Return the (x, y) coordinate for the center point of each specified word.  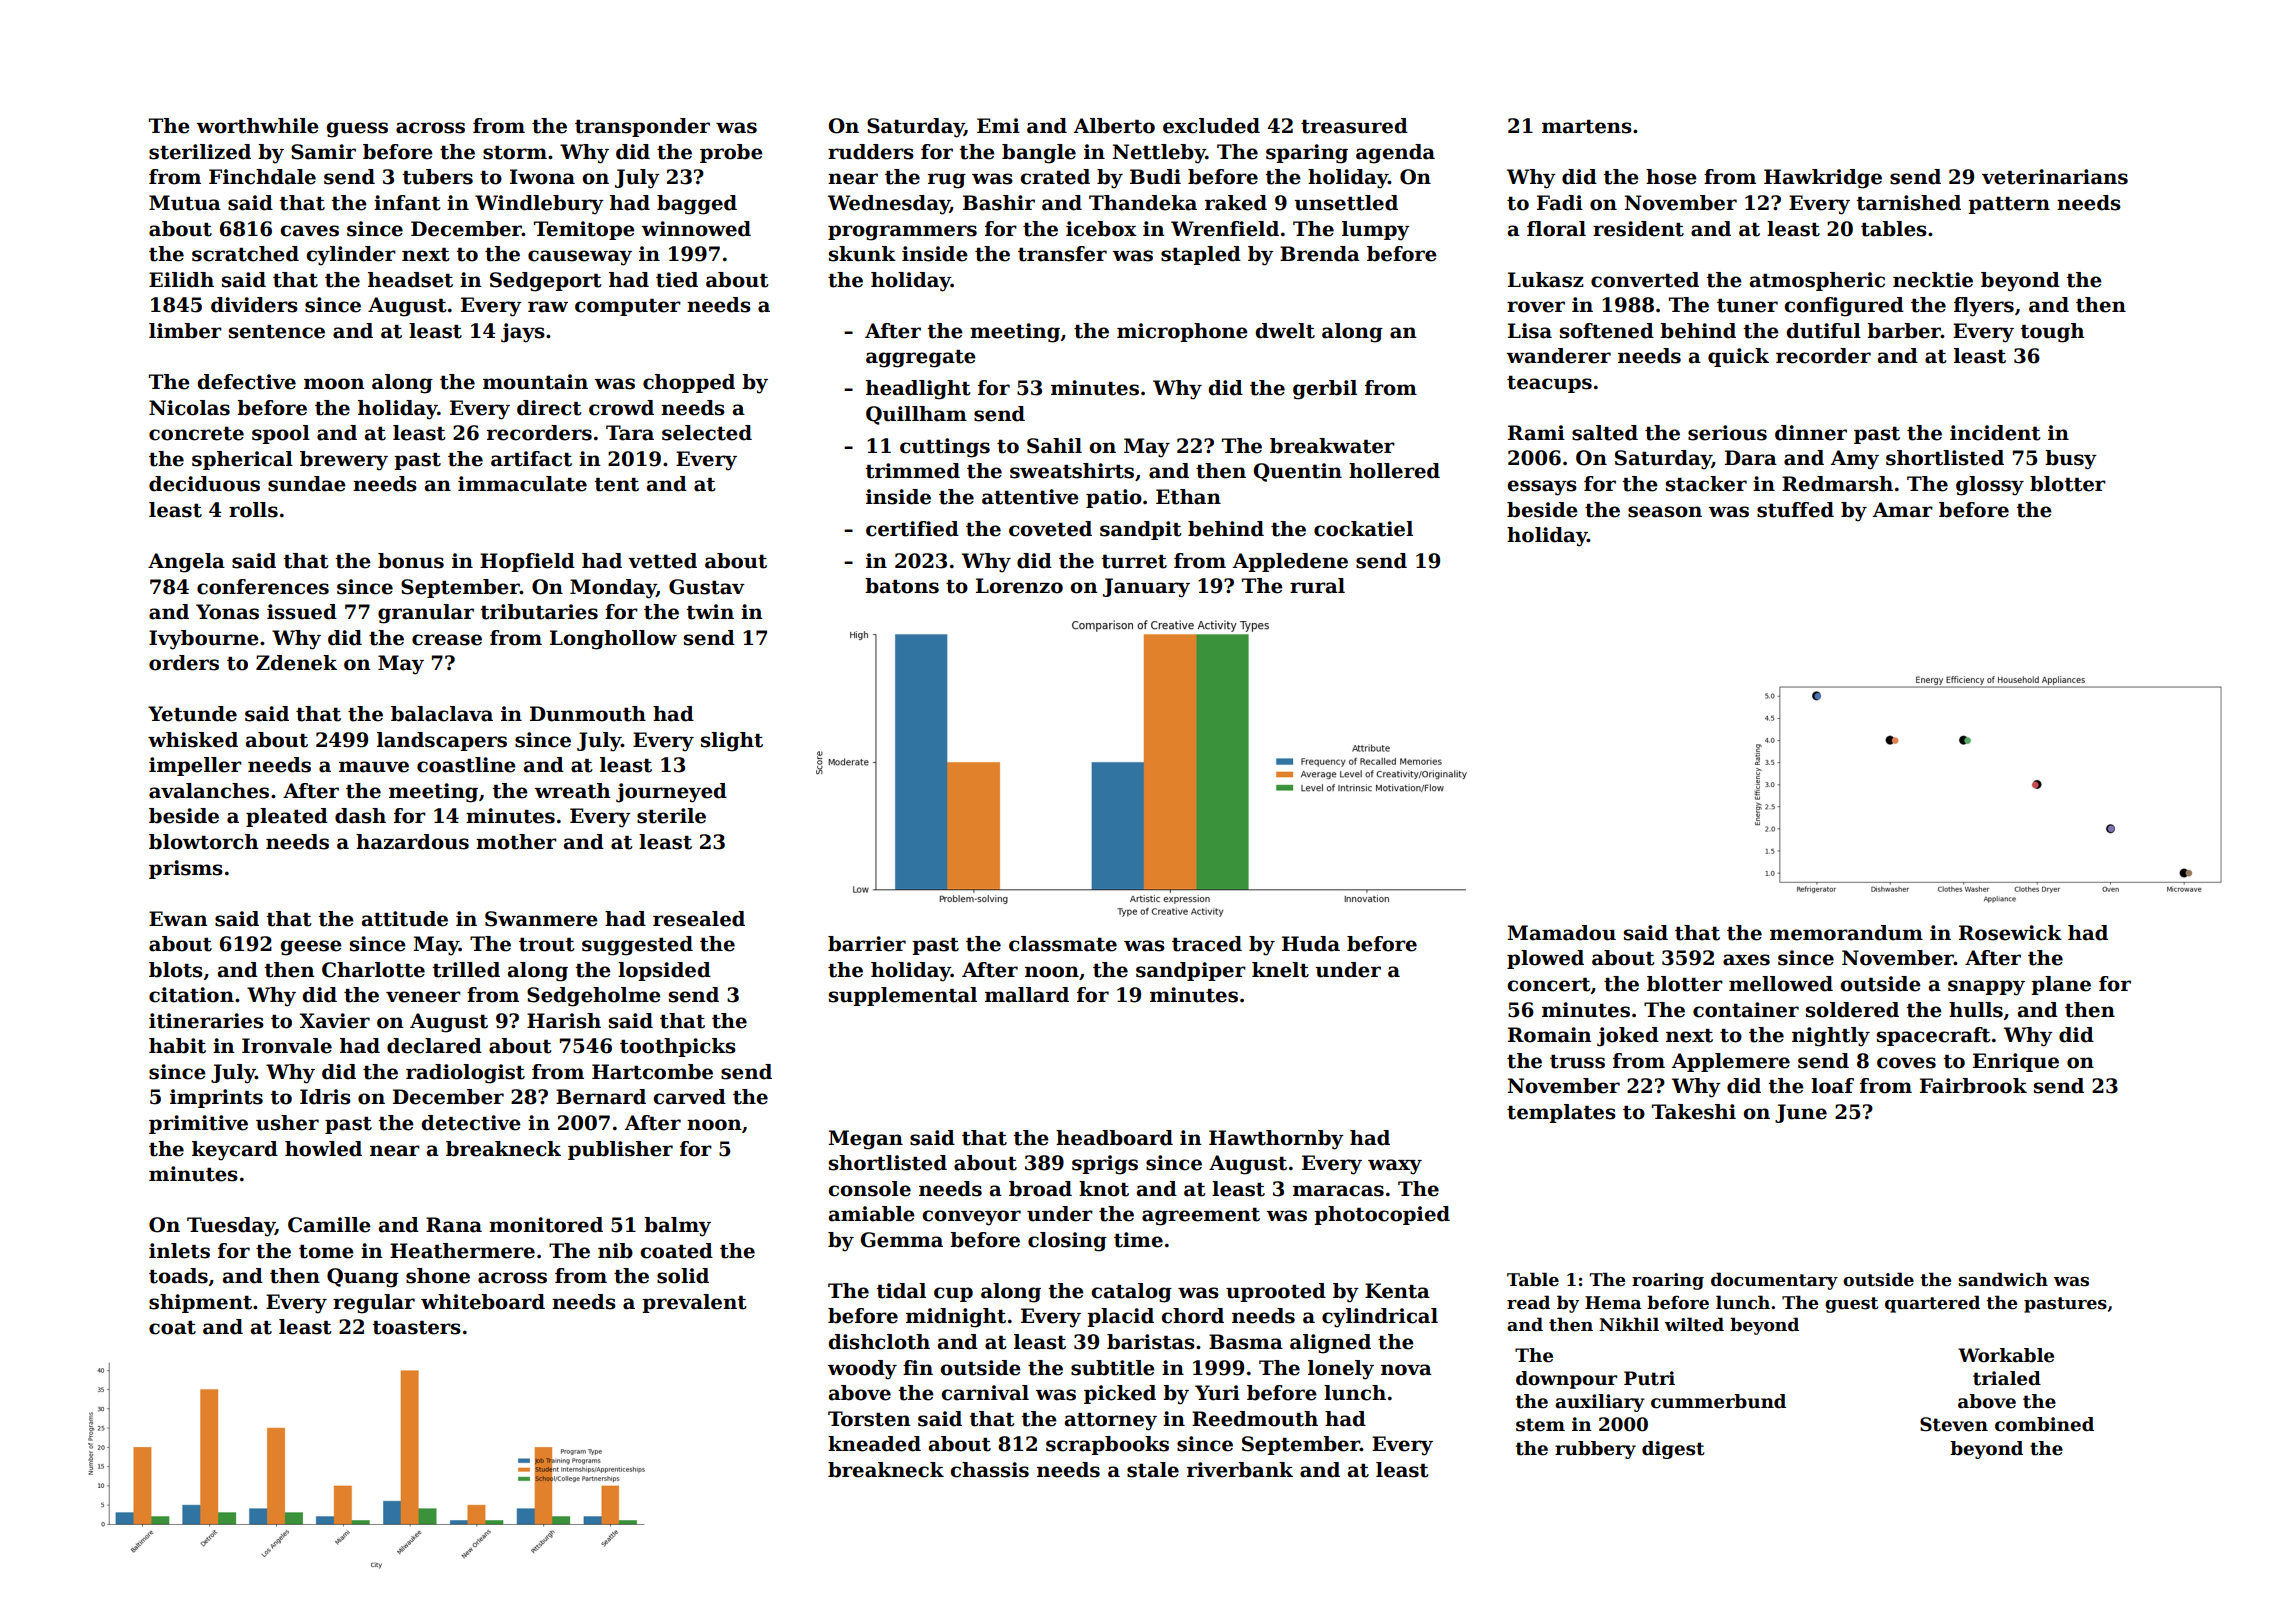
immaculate (522, 484)
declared (434, 1046)
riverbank (1240, 1470)
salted (1605, 433)
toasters (416, 1328)
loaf (1832, 1086)
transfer (1062, 254)
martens (1587, 127)
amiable (872, 1214)
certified (912, 529)
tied (677, 280)
